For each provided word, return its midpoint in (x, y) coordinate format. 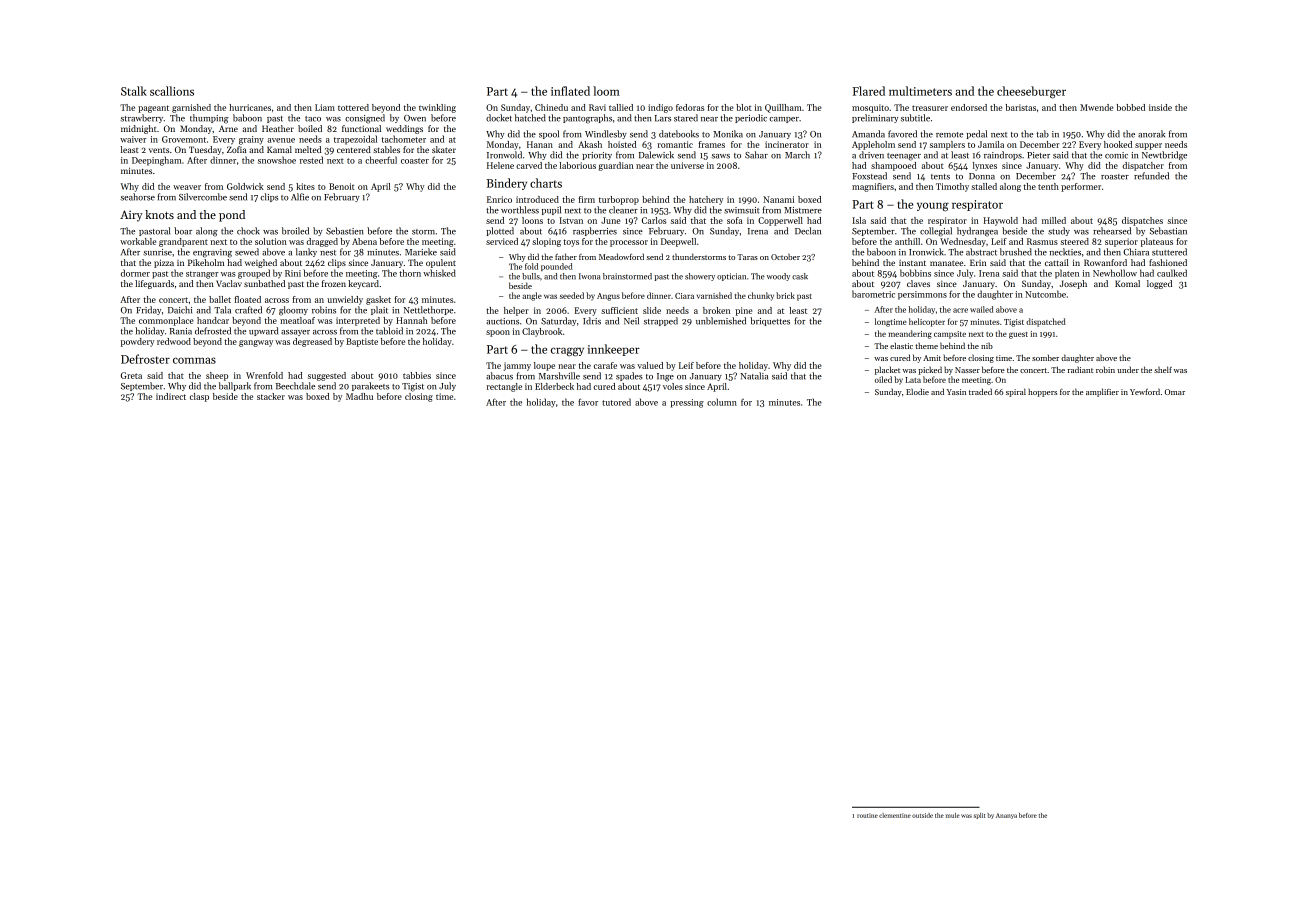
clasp (199, 397)
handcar (213, 320)
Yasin (956, 392)
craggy (567, 352)
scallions (172, 91)
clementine (895, 815)
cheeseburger (1031, 92)
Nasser (967, 370)
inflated (570, 91)
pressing (687, 403)
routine (867, 815)
